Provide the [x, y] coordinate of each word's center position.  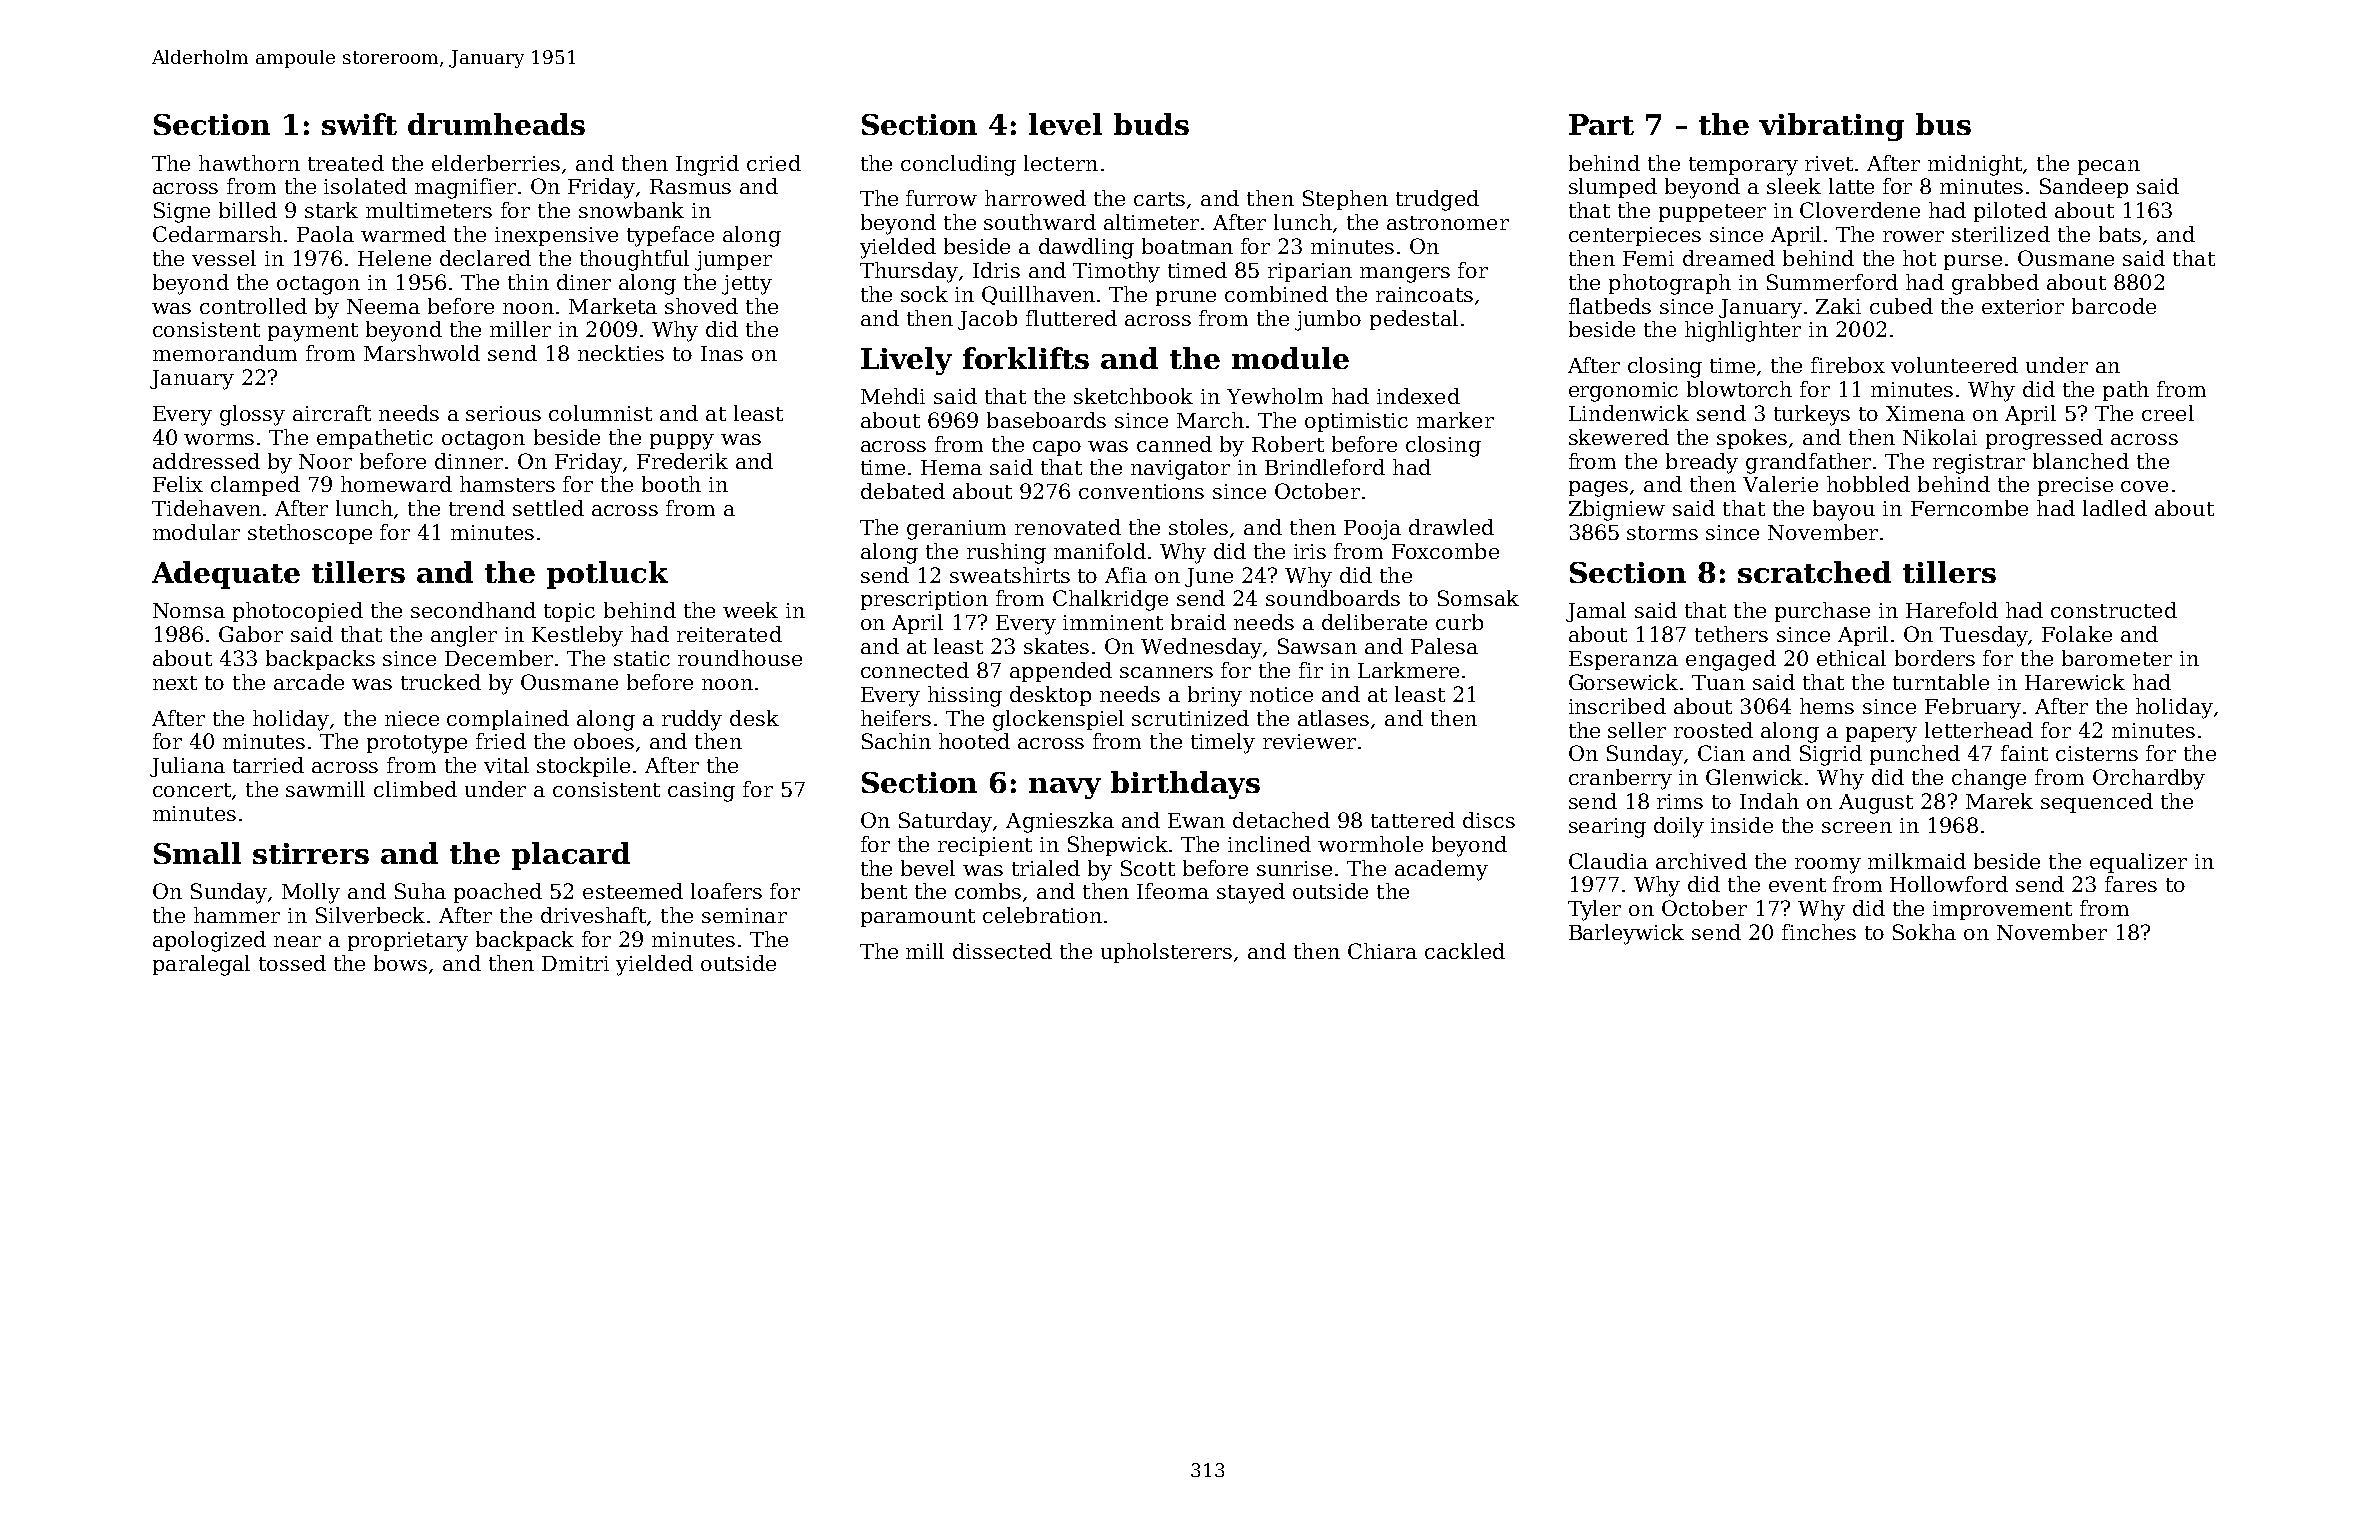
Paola [325, 234]
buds [1151, 124]
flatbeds [1610, 306]
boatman [1187, 246]
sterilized [2001, 234]
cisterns [2097, 753]
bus [1943, 124]
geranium [956, 530]
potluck [607, 575]
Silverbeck [370, 915]
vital [506, 765]
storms [1662, 533]
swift [359, 124]
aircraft [332, 413]
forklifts [1026, 358]
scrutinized [1190, 718]
